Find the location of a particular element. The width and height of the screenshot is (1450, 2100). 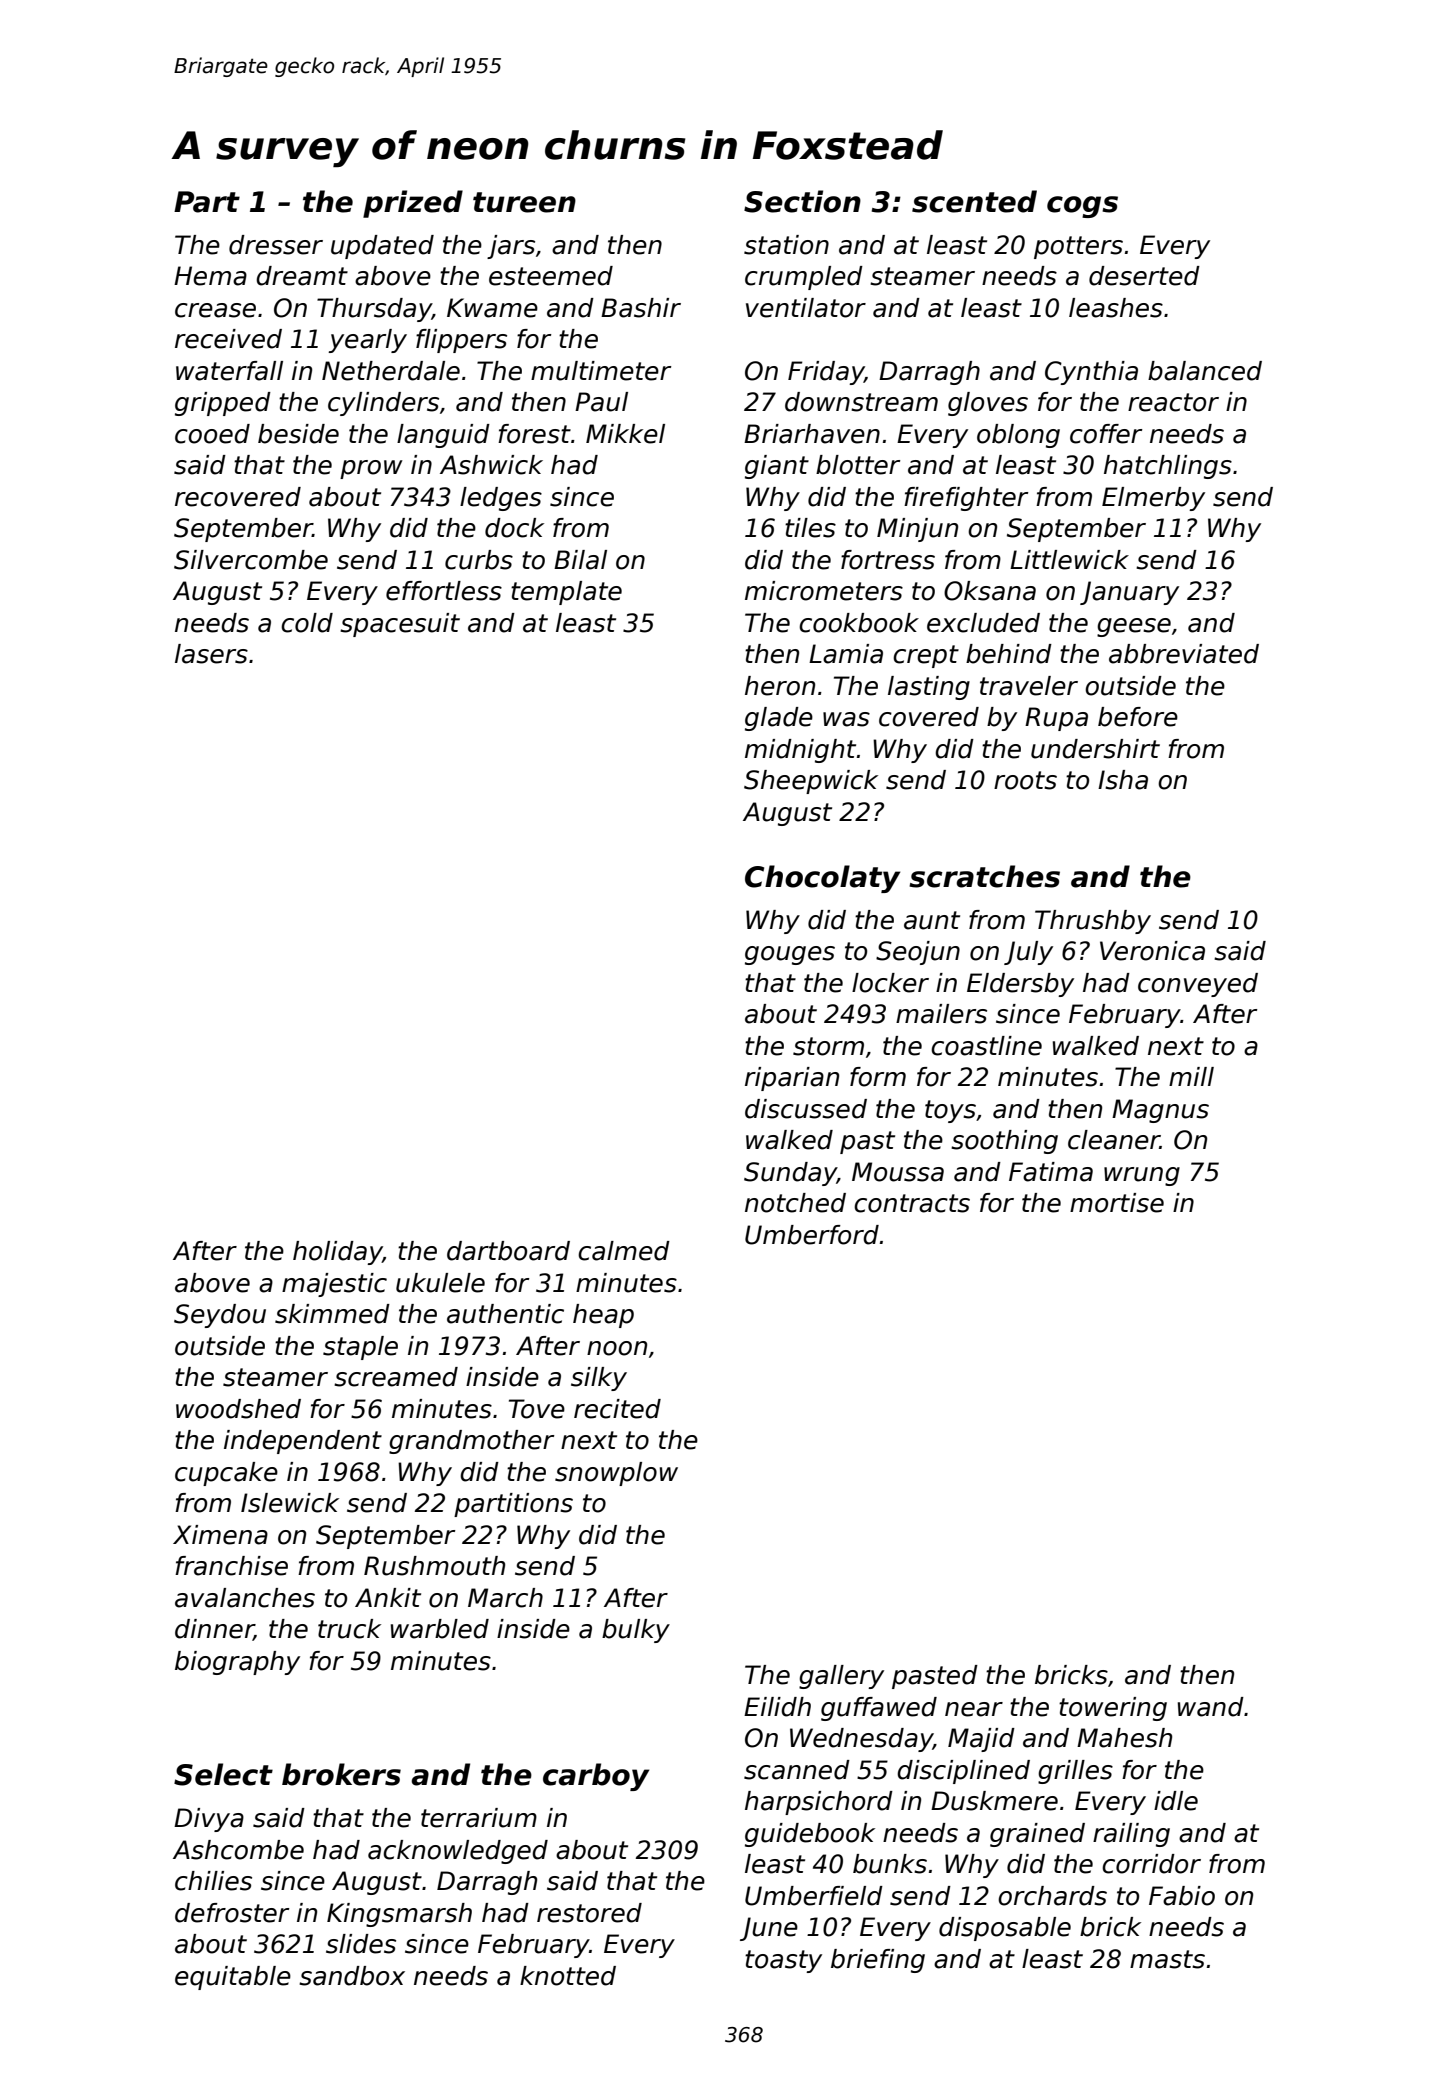

mortise is located at coordinates (1117, 1203).
